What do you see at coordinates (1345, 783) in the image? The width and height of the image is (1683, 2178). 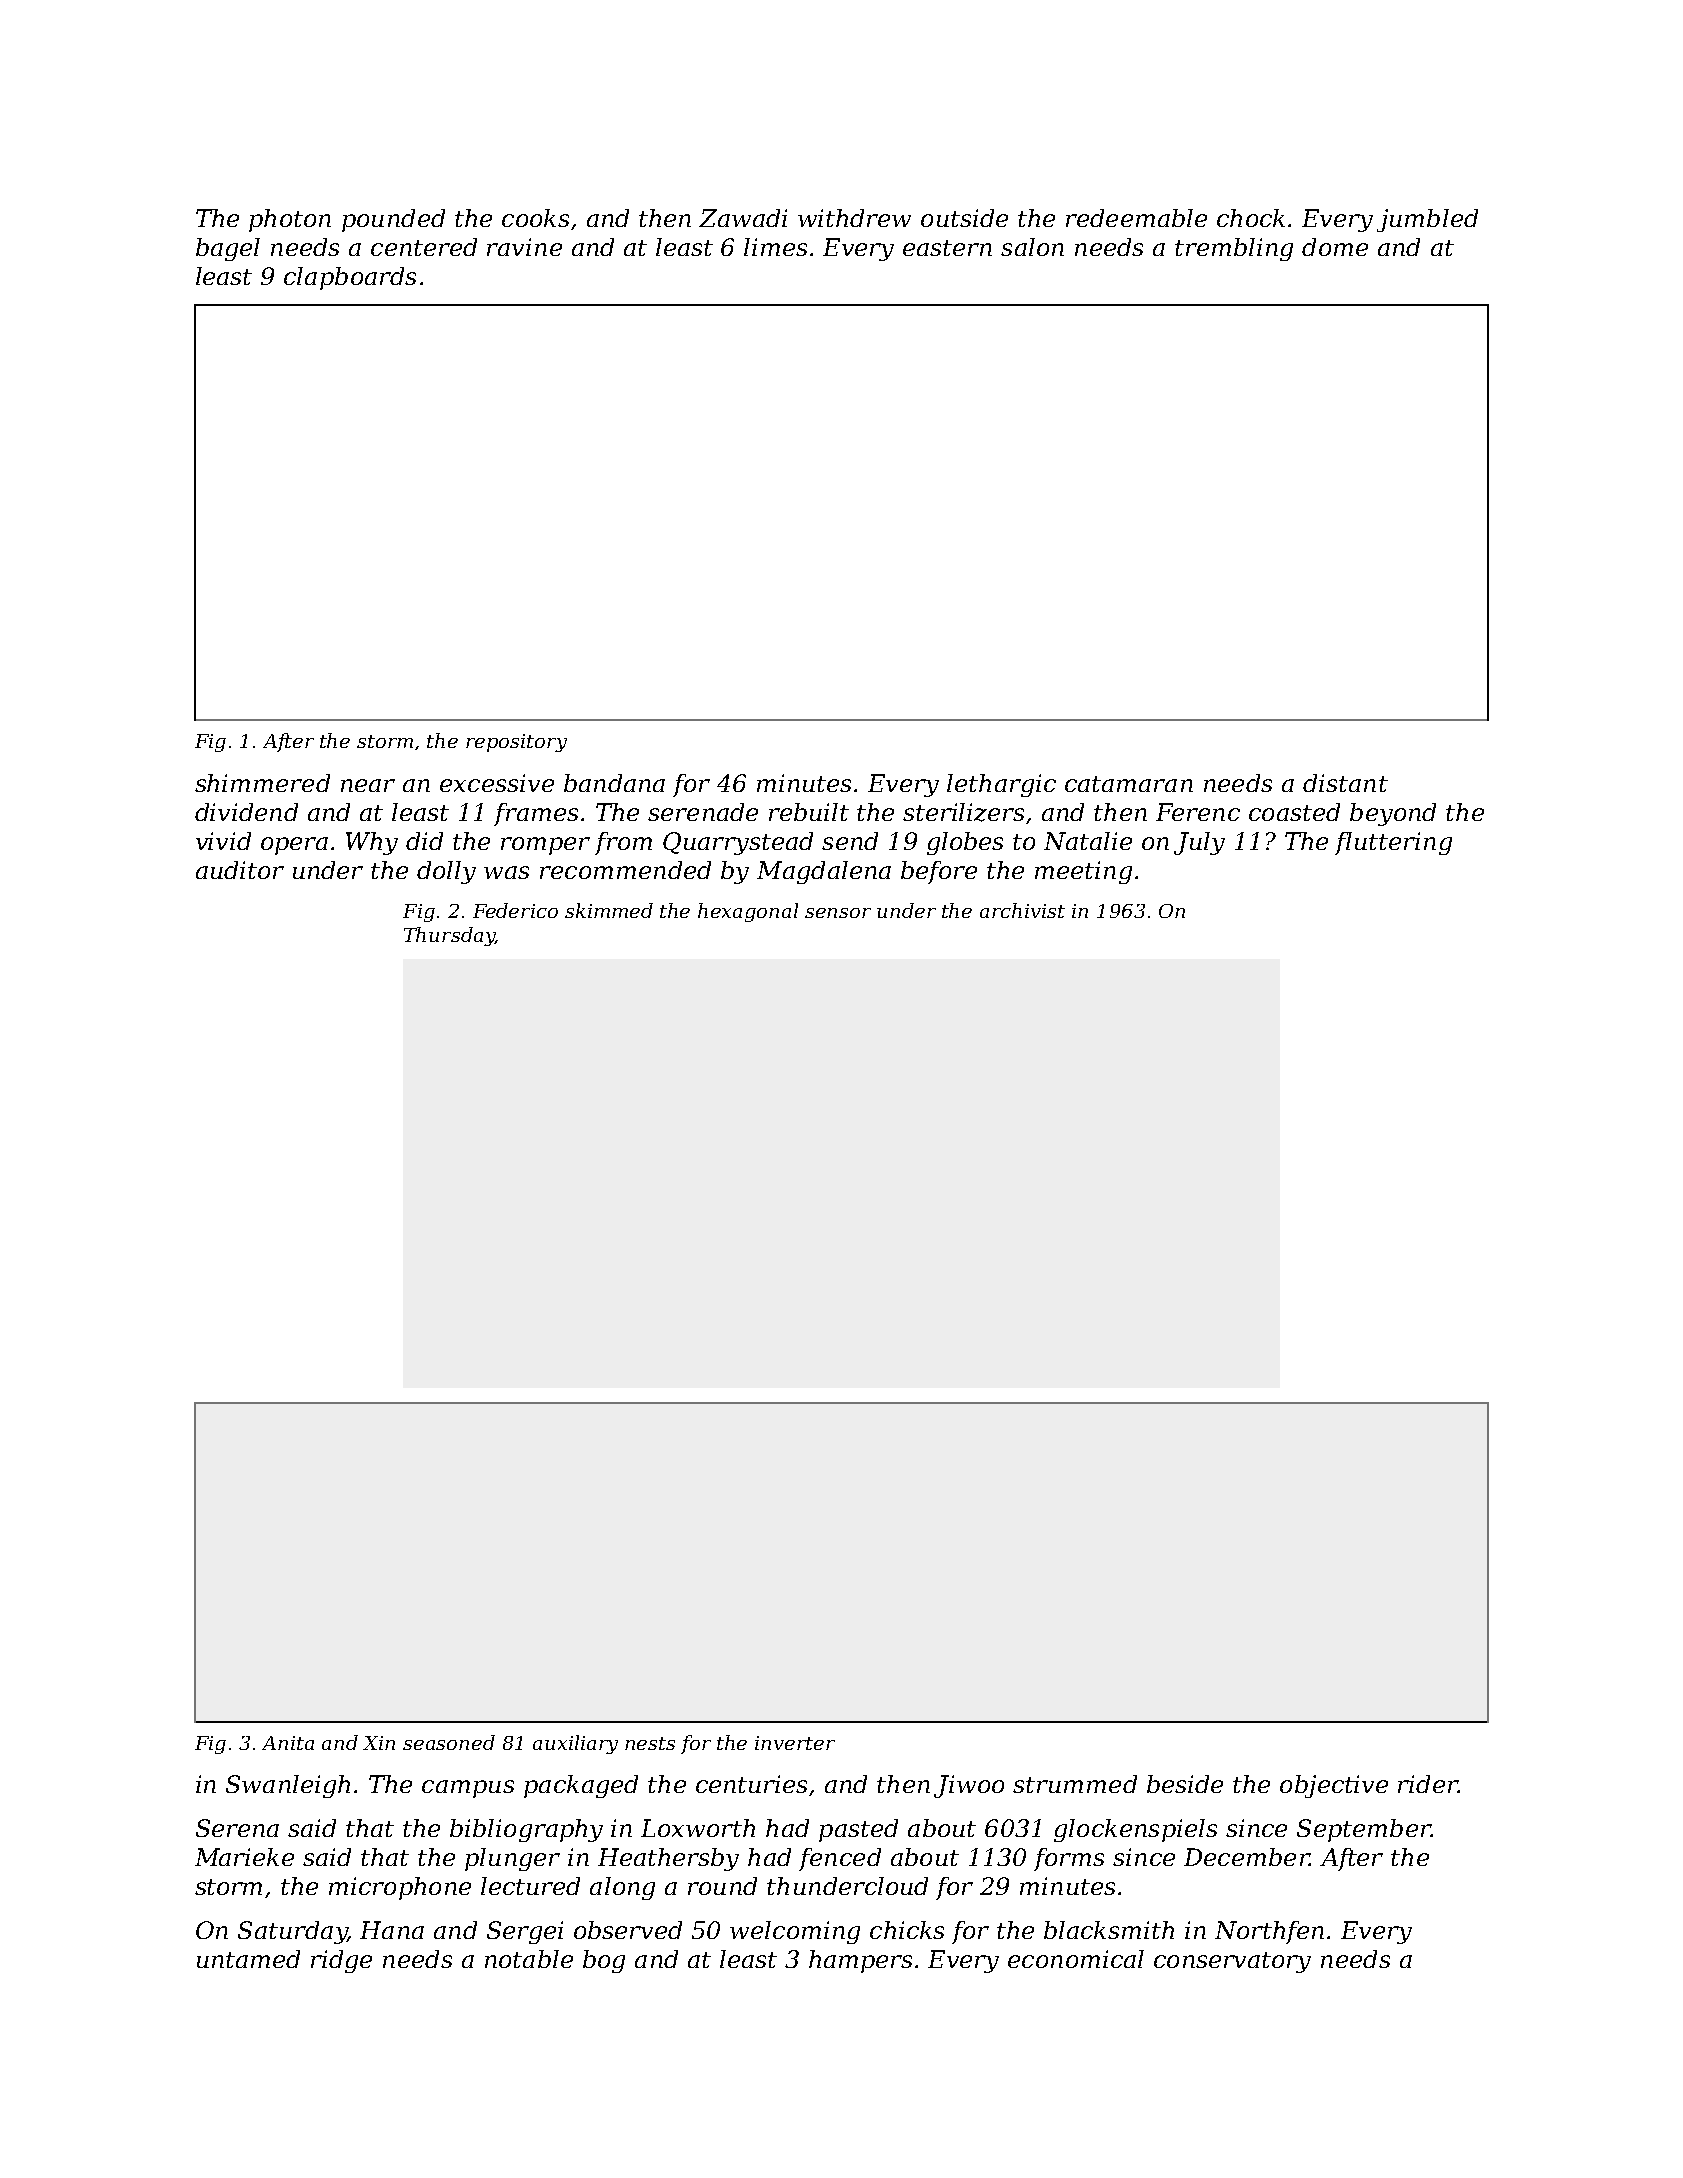 I see `distant` at bounding box center [1345, 783].
